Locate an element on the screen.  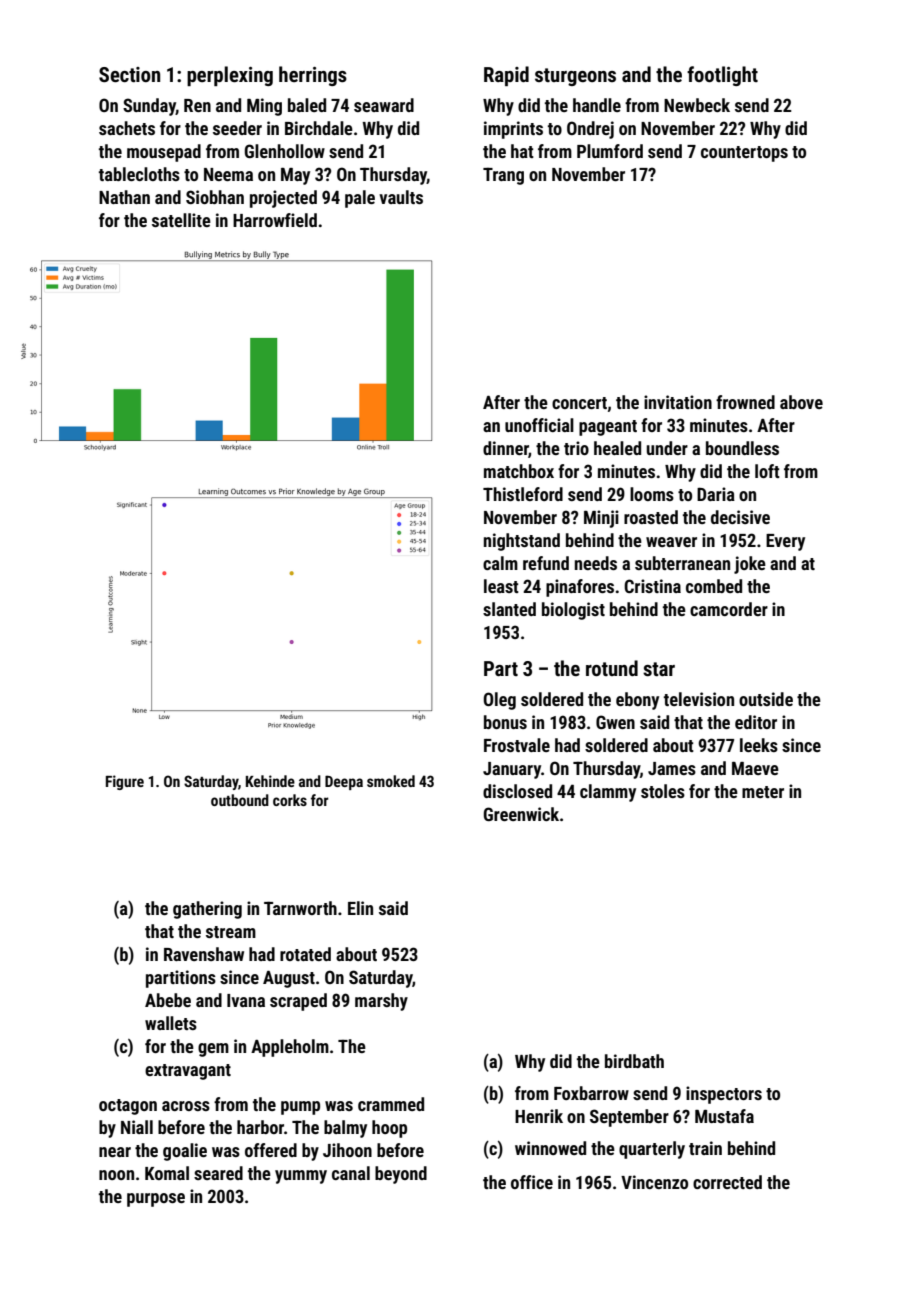
smoked is located at coordinates (391, 781).
